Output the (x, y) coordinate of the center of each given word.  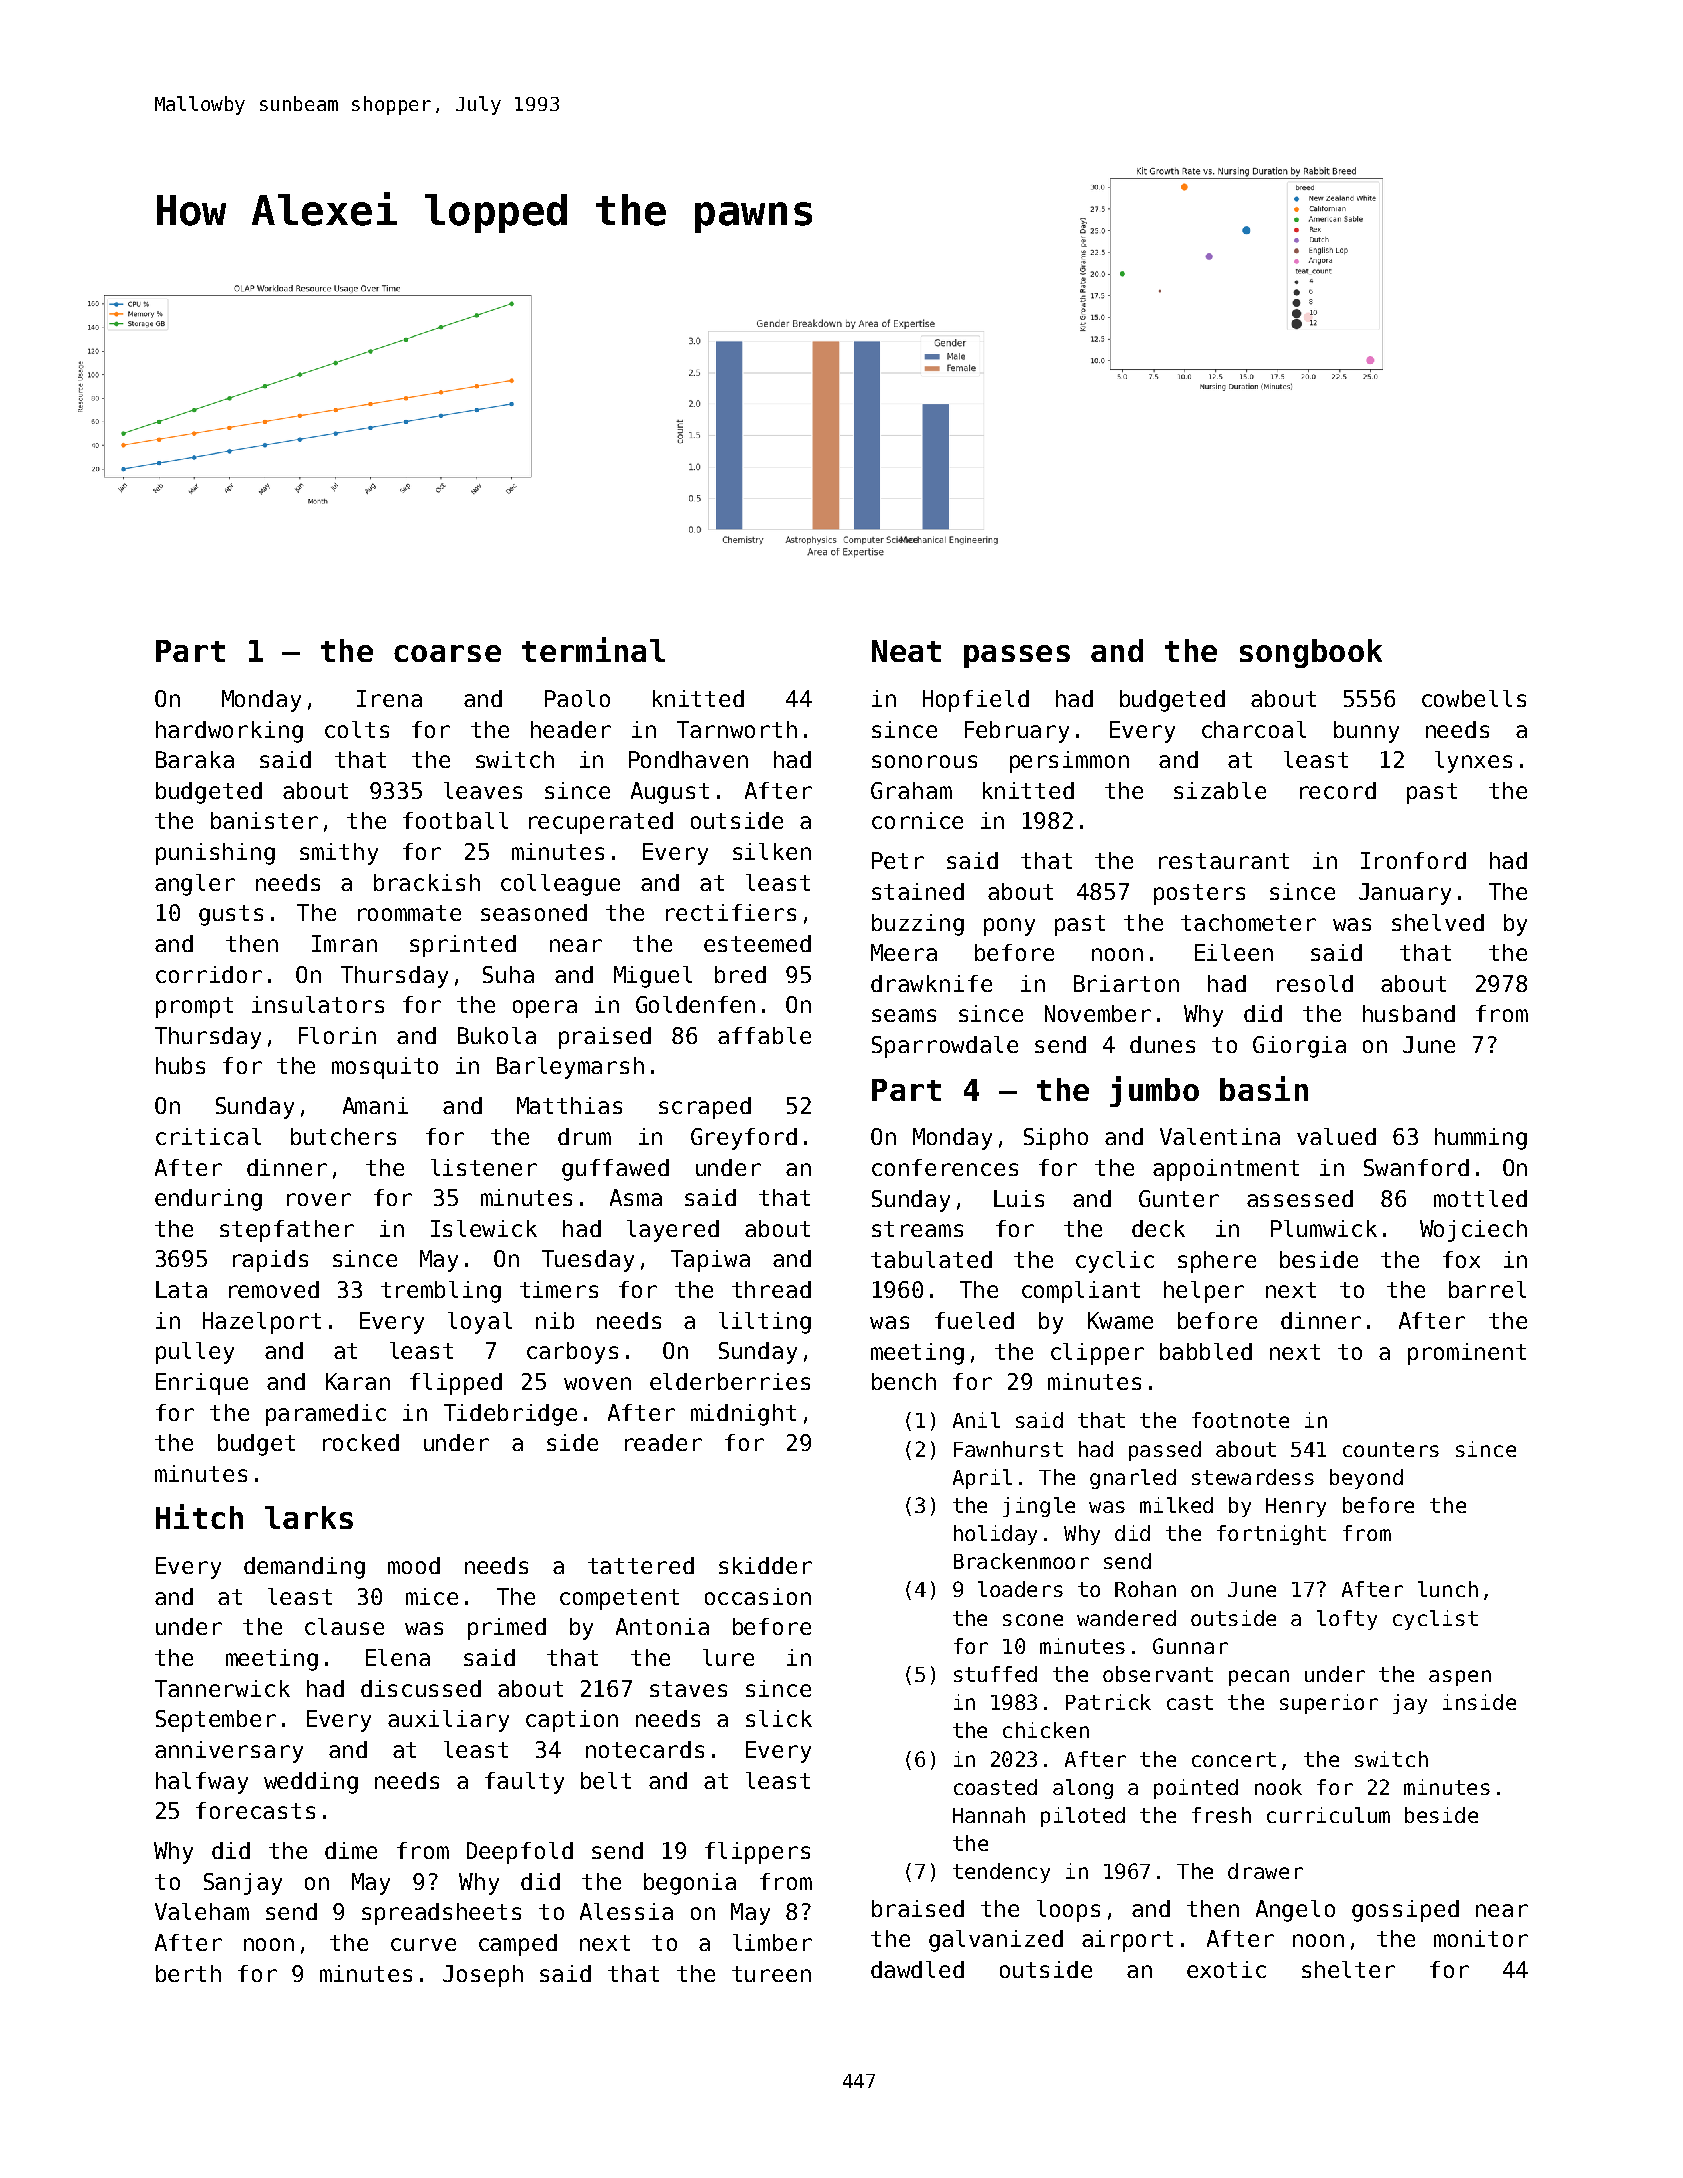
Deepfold (520, 1853)
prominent (1467, 1354)
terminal (593, 649)
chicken (1046, 1730)
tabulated (931, 1259)
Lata (181, 1289)
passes (1017, 656)
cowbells (1474, 698)
